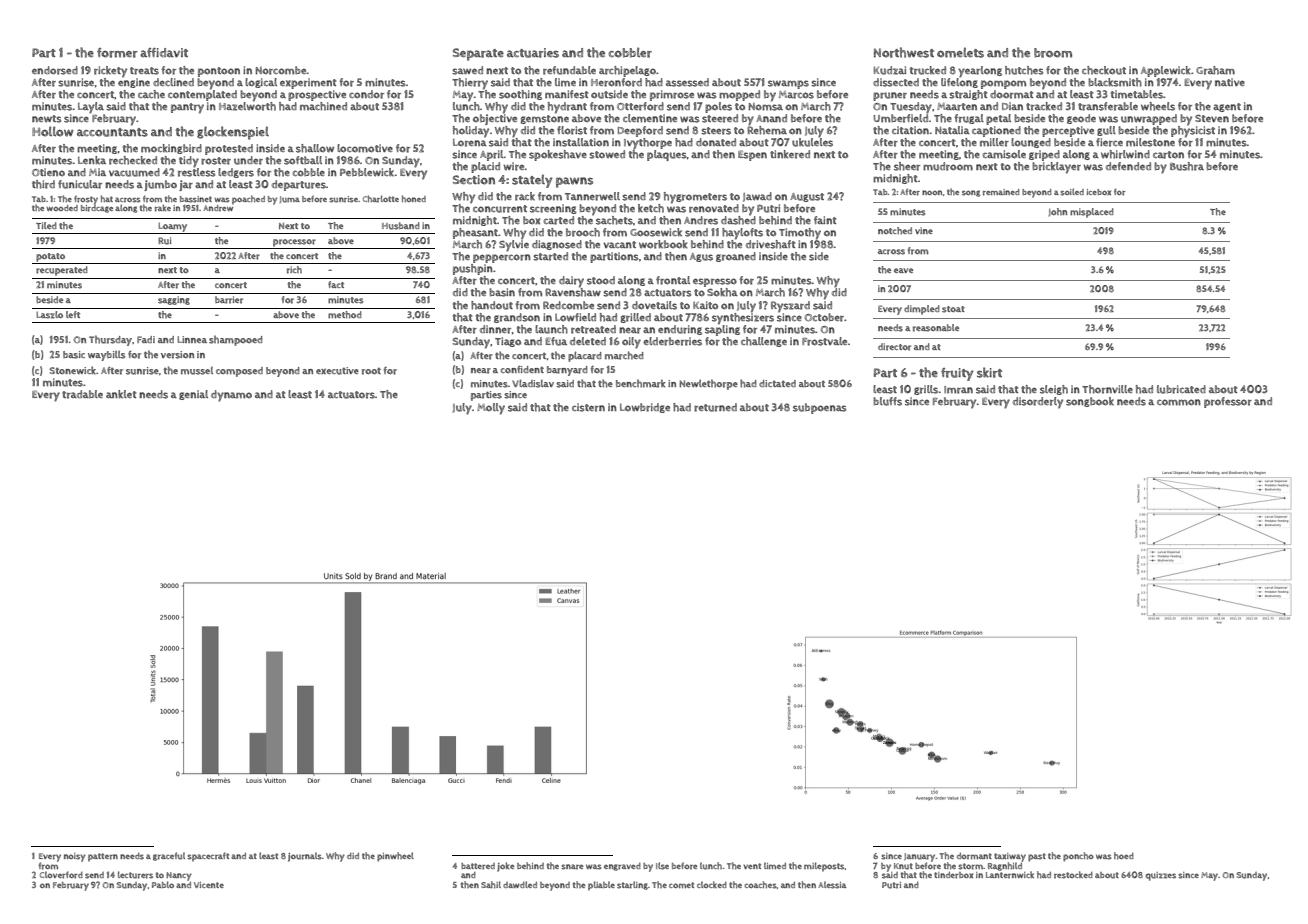 The width and height of the screenshot is (1308, 924). Describe the element at coordinates (1010, 857) in the screenshot. I see `taxiway` at that location.
